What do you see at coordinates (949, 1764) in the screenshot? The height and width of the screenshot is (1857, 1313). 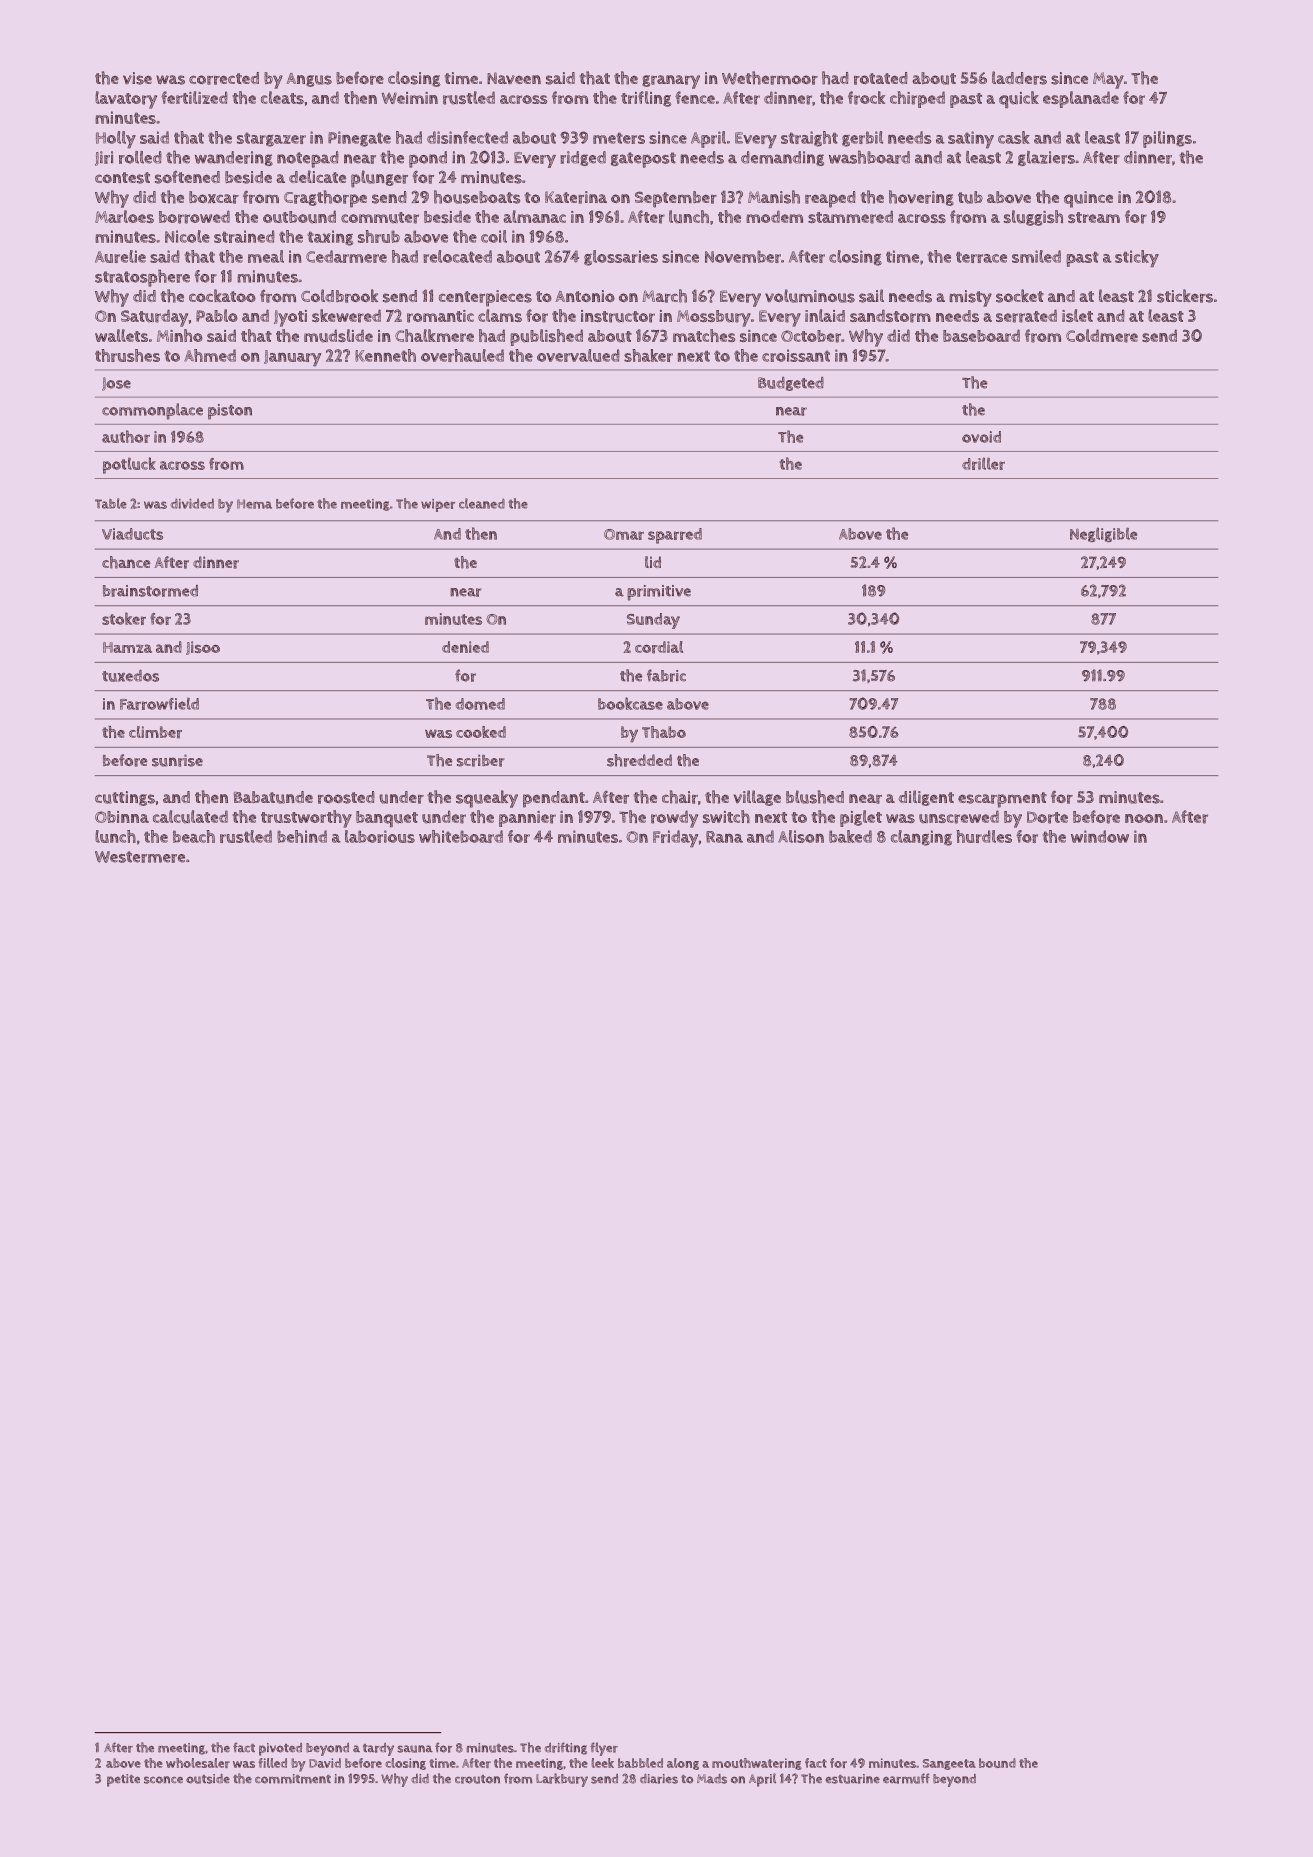 I see `Sangeeta` at bounding box center [949, 1764].
